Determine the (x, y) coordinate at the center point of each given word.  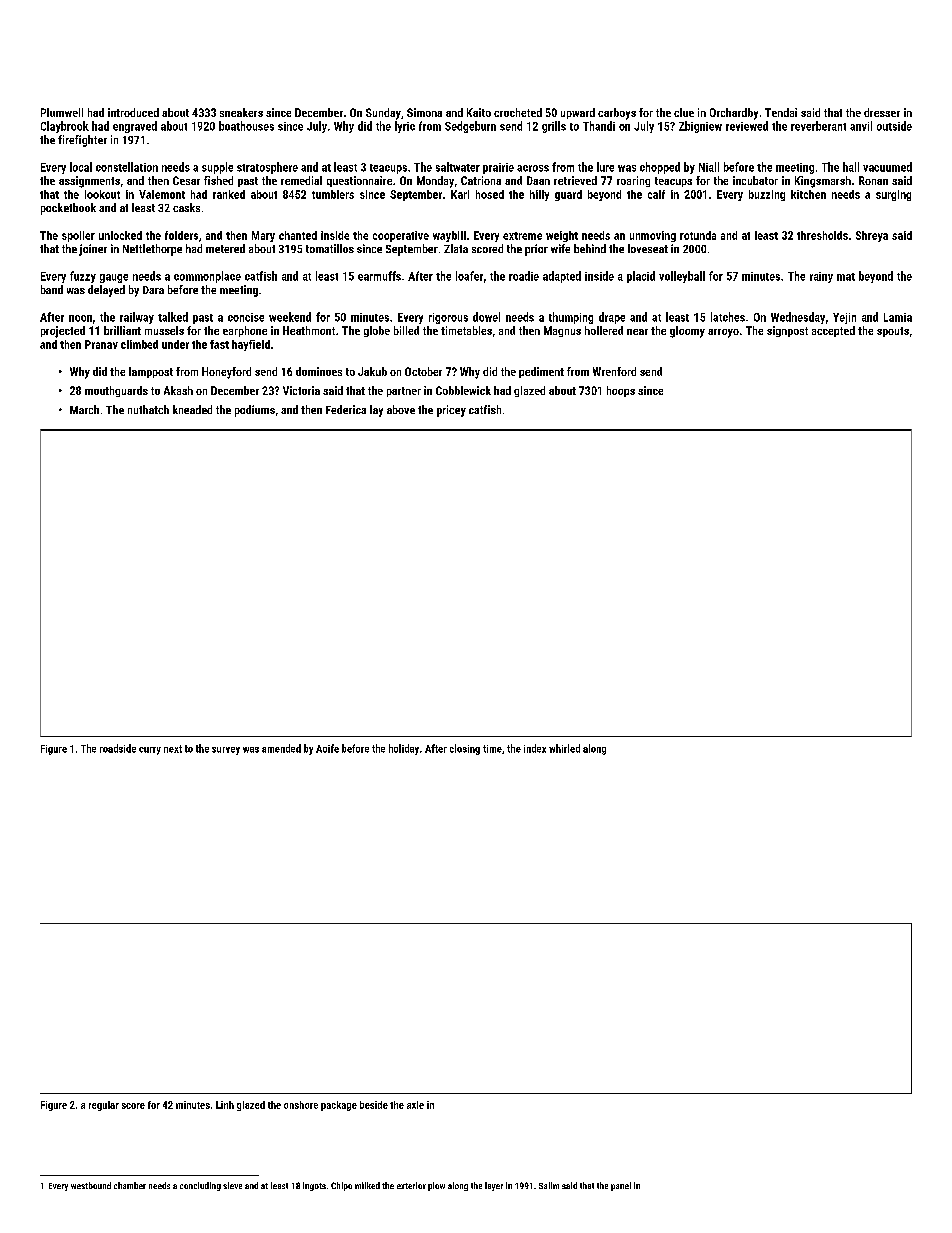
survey (226, 751)
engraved (135, 127)
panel (621, 1186)
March (84, 409)
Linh (225, 1105)
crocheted (518, 112)
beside (374, 1105)
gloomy (687, 332)
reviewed (747, 126)
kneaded (192, 409)
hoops (621, 391)
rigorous (448, 318)
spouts (893, 332)
